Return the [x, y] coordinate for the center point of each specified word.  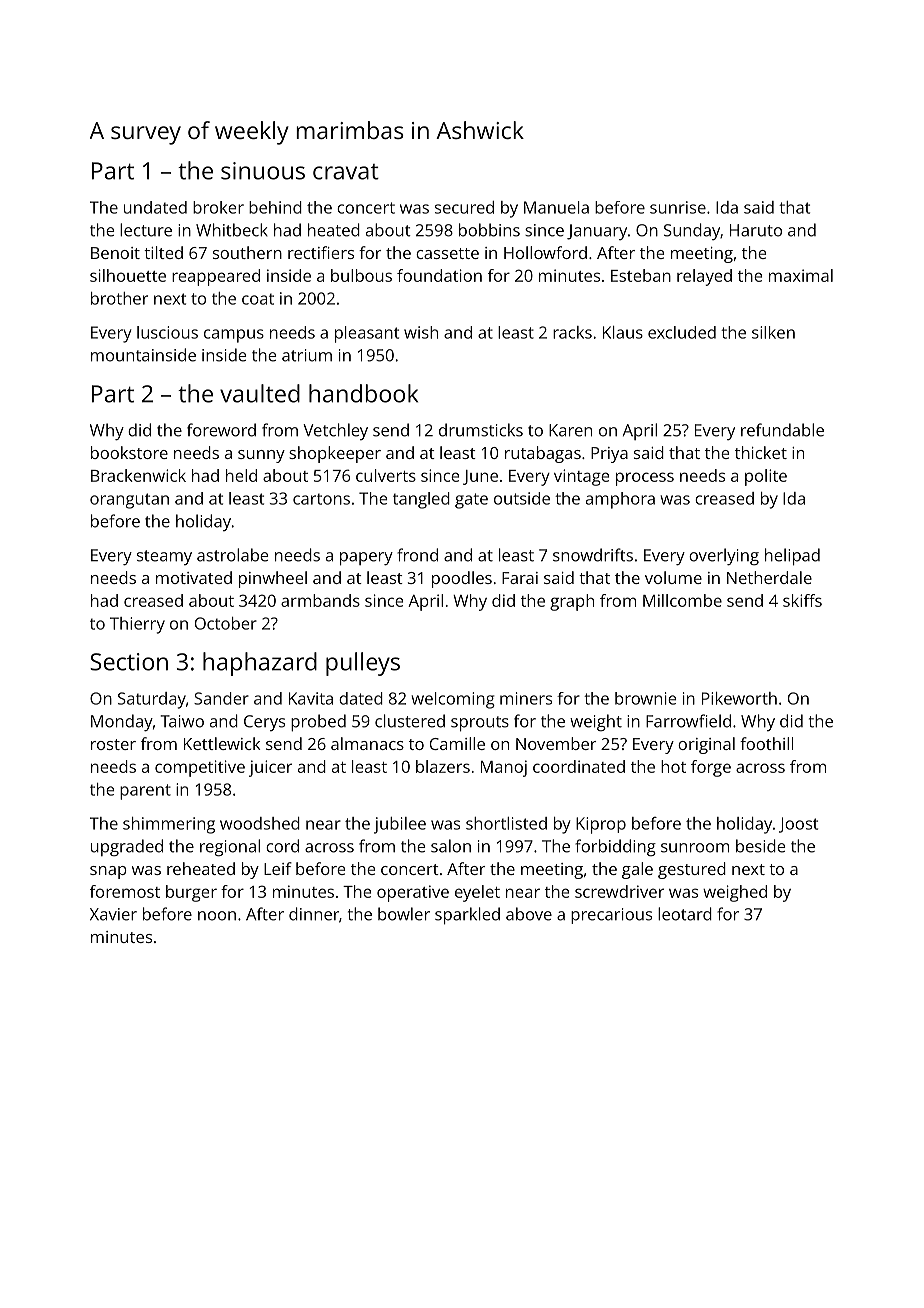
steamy [164, 557]
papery [366, 559]
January [597, 232]
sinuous [263, 171]
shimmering [169, 825]
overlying [724, 556]
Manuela [556, 207]
